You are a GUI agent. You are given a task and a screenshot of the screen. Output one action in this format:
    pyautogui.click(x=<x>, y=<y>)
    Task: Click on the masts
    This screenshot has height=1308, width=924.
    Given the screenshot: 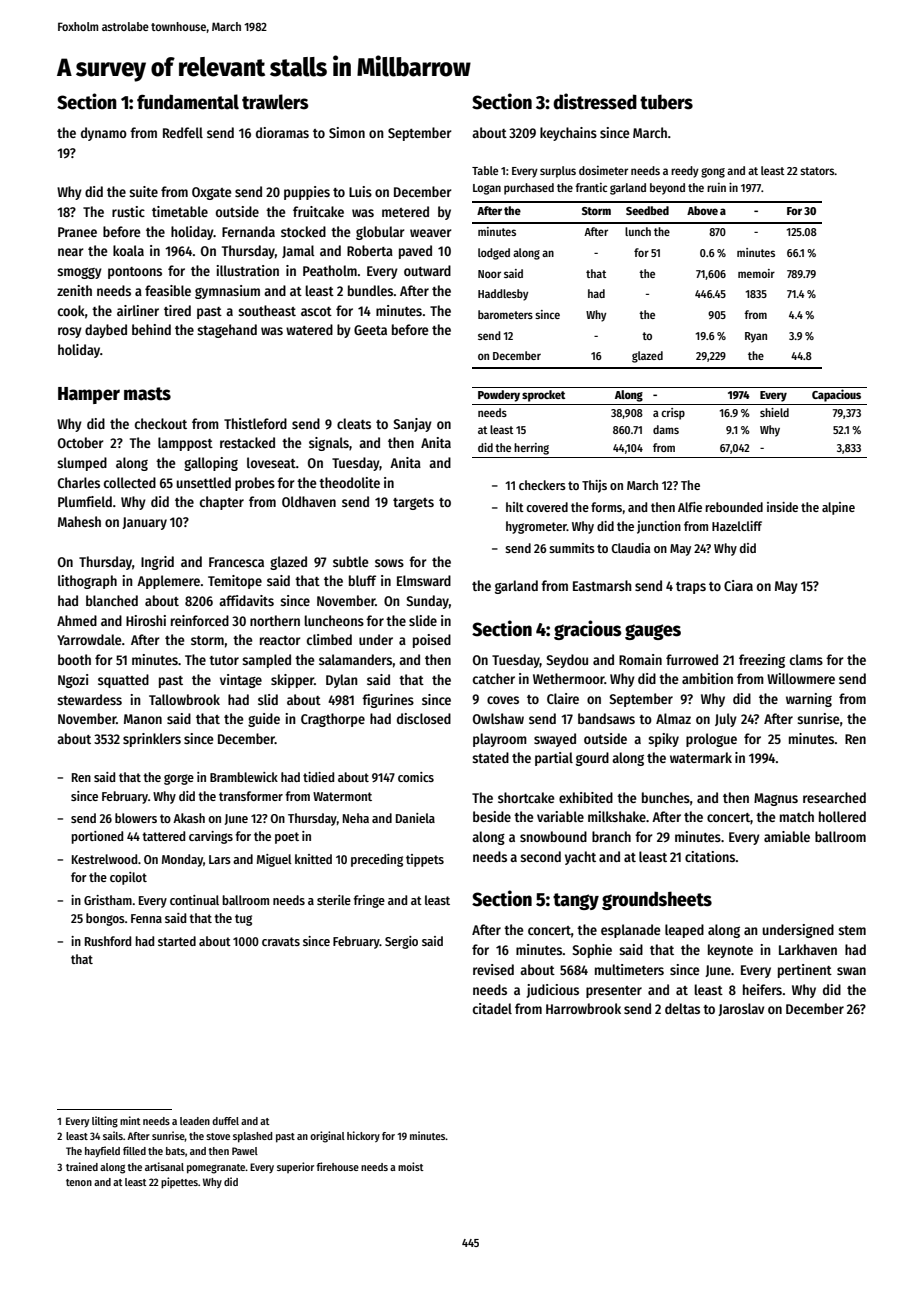 What is the action you would take?
    pyautogui.click(x=147, y=394)
